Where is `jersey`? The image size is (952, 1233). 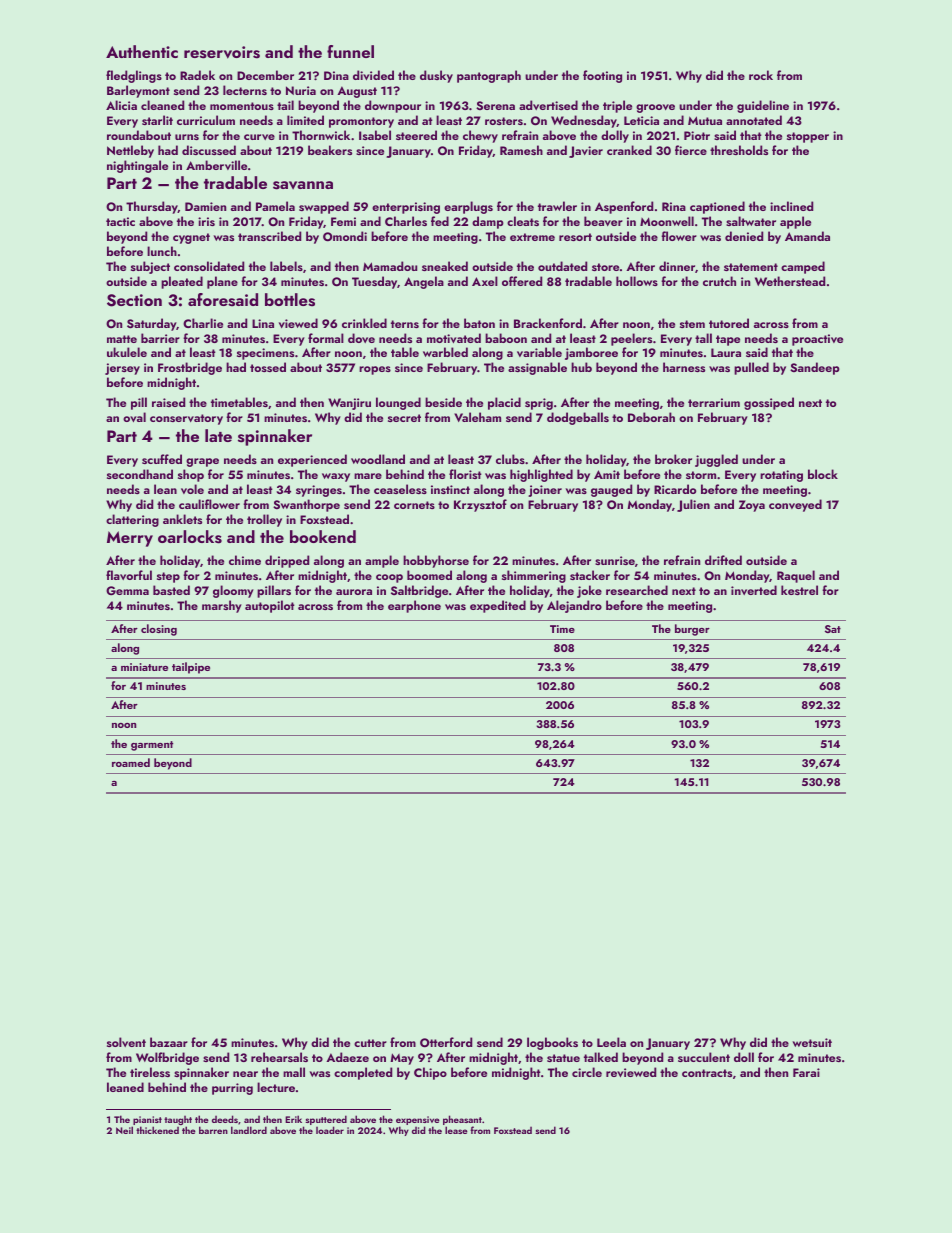
jersey is located at coordinates (122, 369).
